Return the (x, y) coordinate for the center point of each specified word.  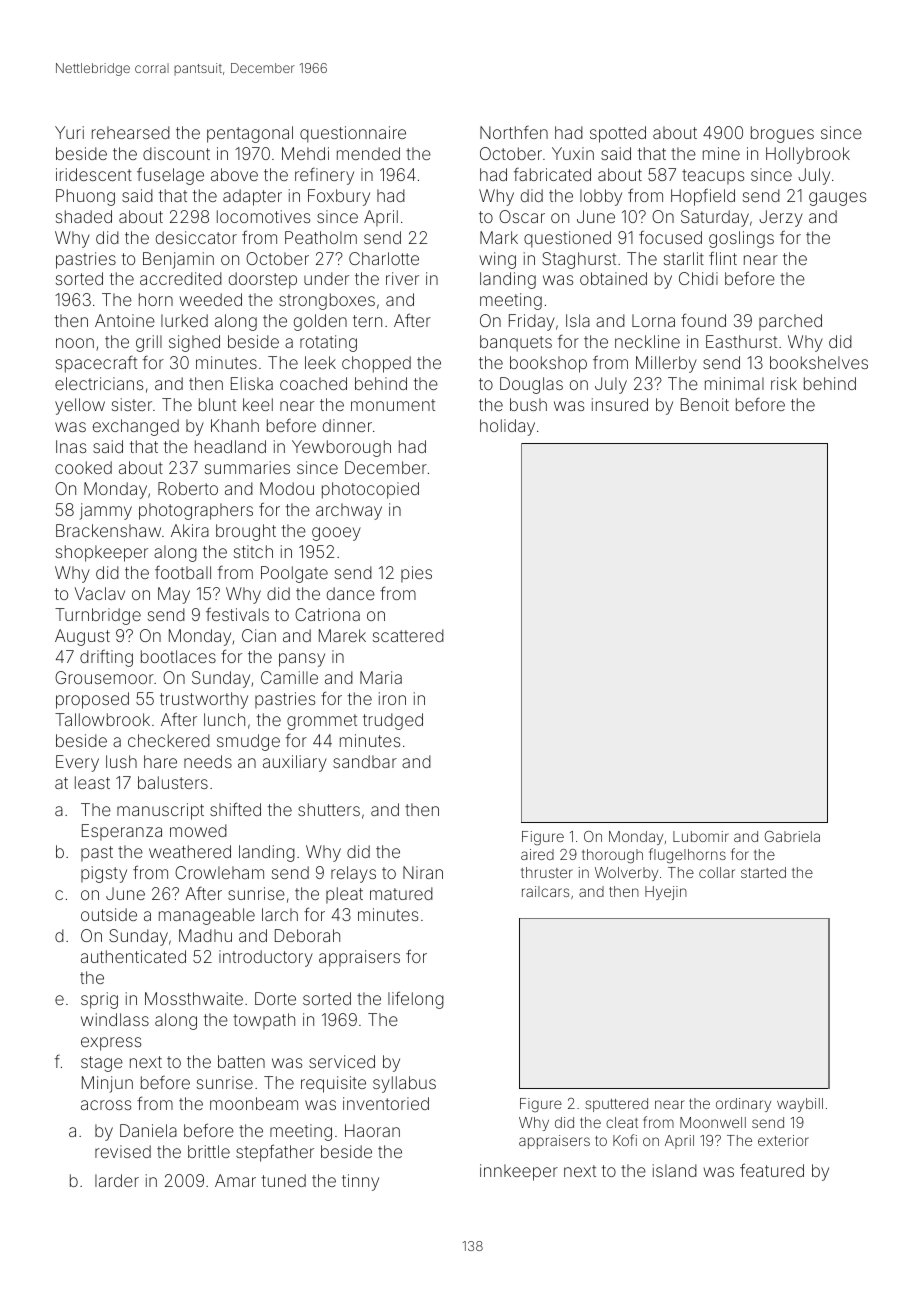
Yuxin (573, 153)
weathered (190, 851)
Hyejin (666, 893)
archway (349, 511)
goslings (741, 239)
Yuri (69, 132)
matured (401, 893)
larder (117, 1180)
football (183, 572)
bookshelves (819, 362)
